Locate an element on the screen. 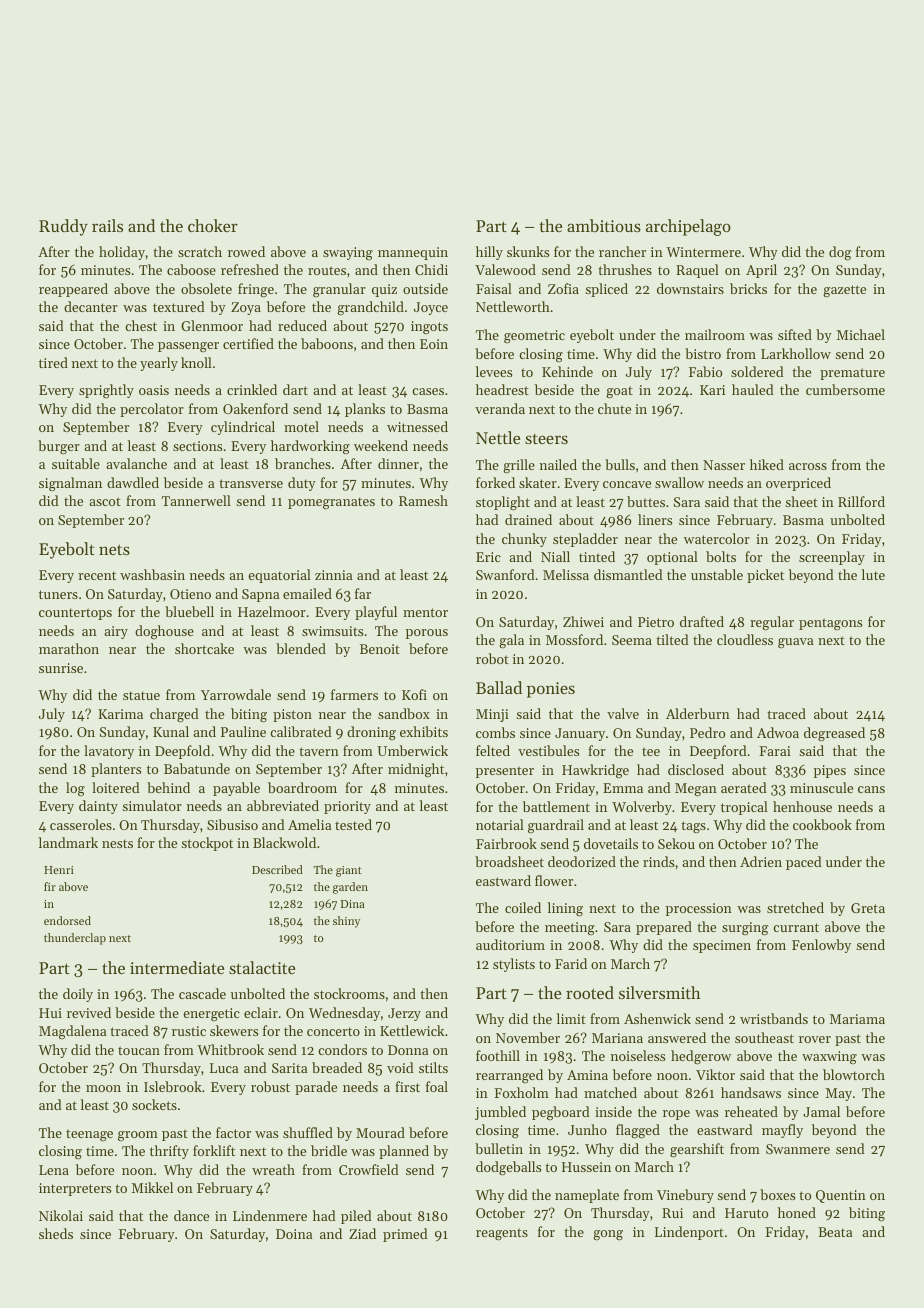 This screenshot has height=1308, width=924. stylists is located at coordinates (514, 965).
